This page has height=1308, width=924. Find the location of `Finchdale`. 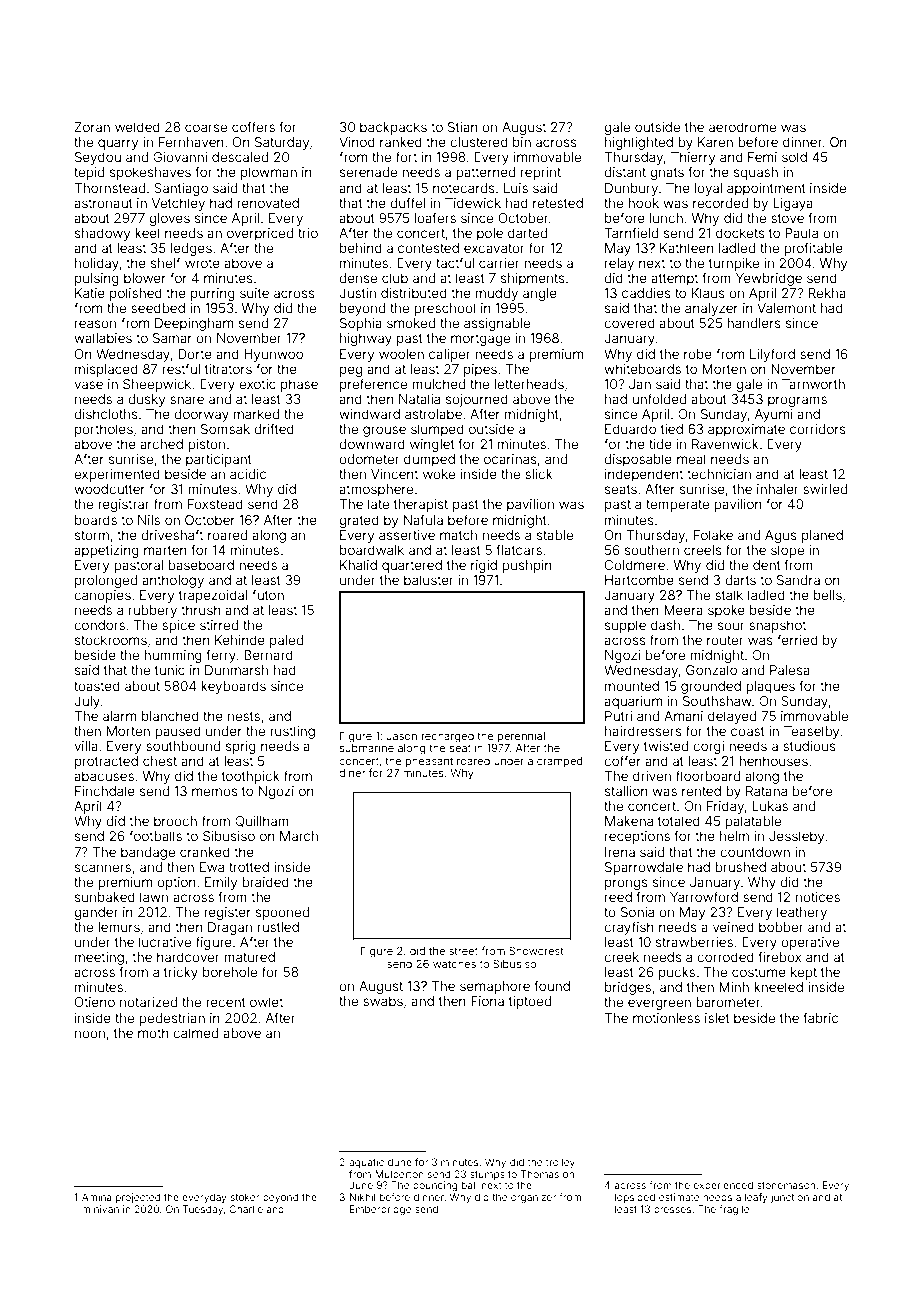

Finchdale is located at coordinates (105, 791).
